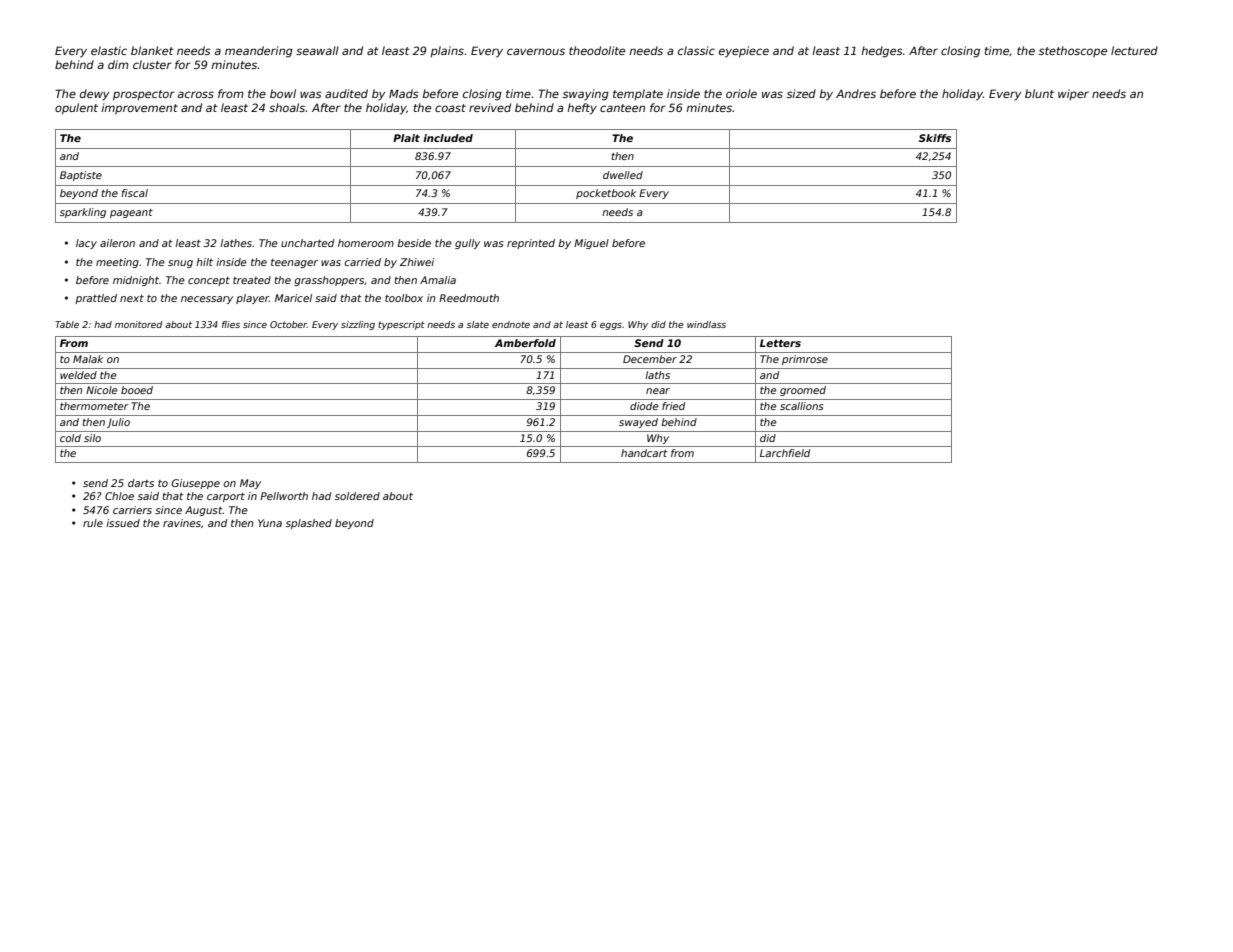 This image has height=952, width=1233. Describe the element at coordinates (182, 523) in the image. I see `ravines` at that location.
